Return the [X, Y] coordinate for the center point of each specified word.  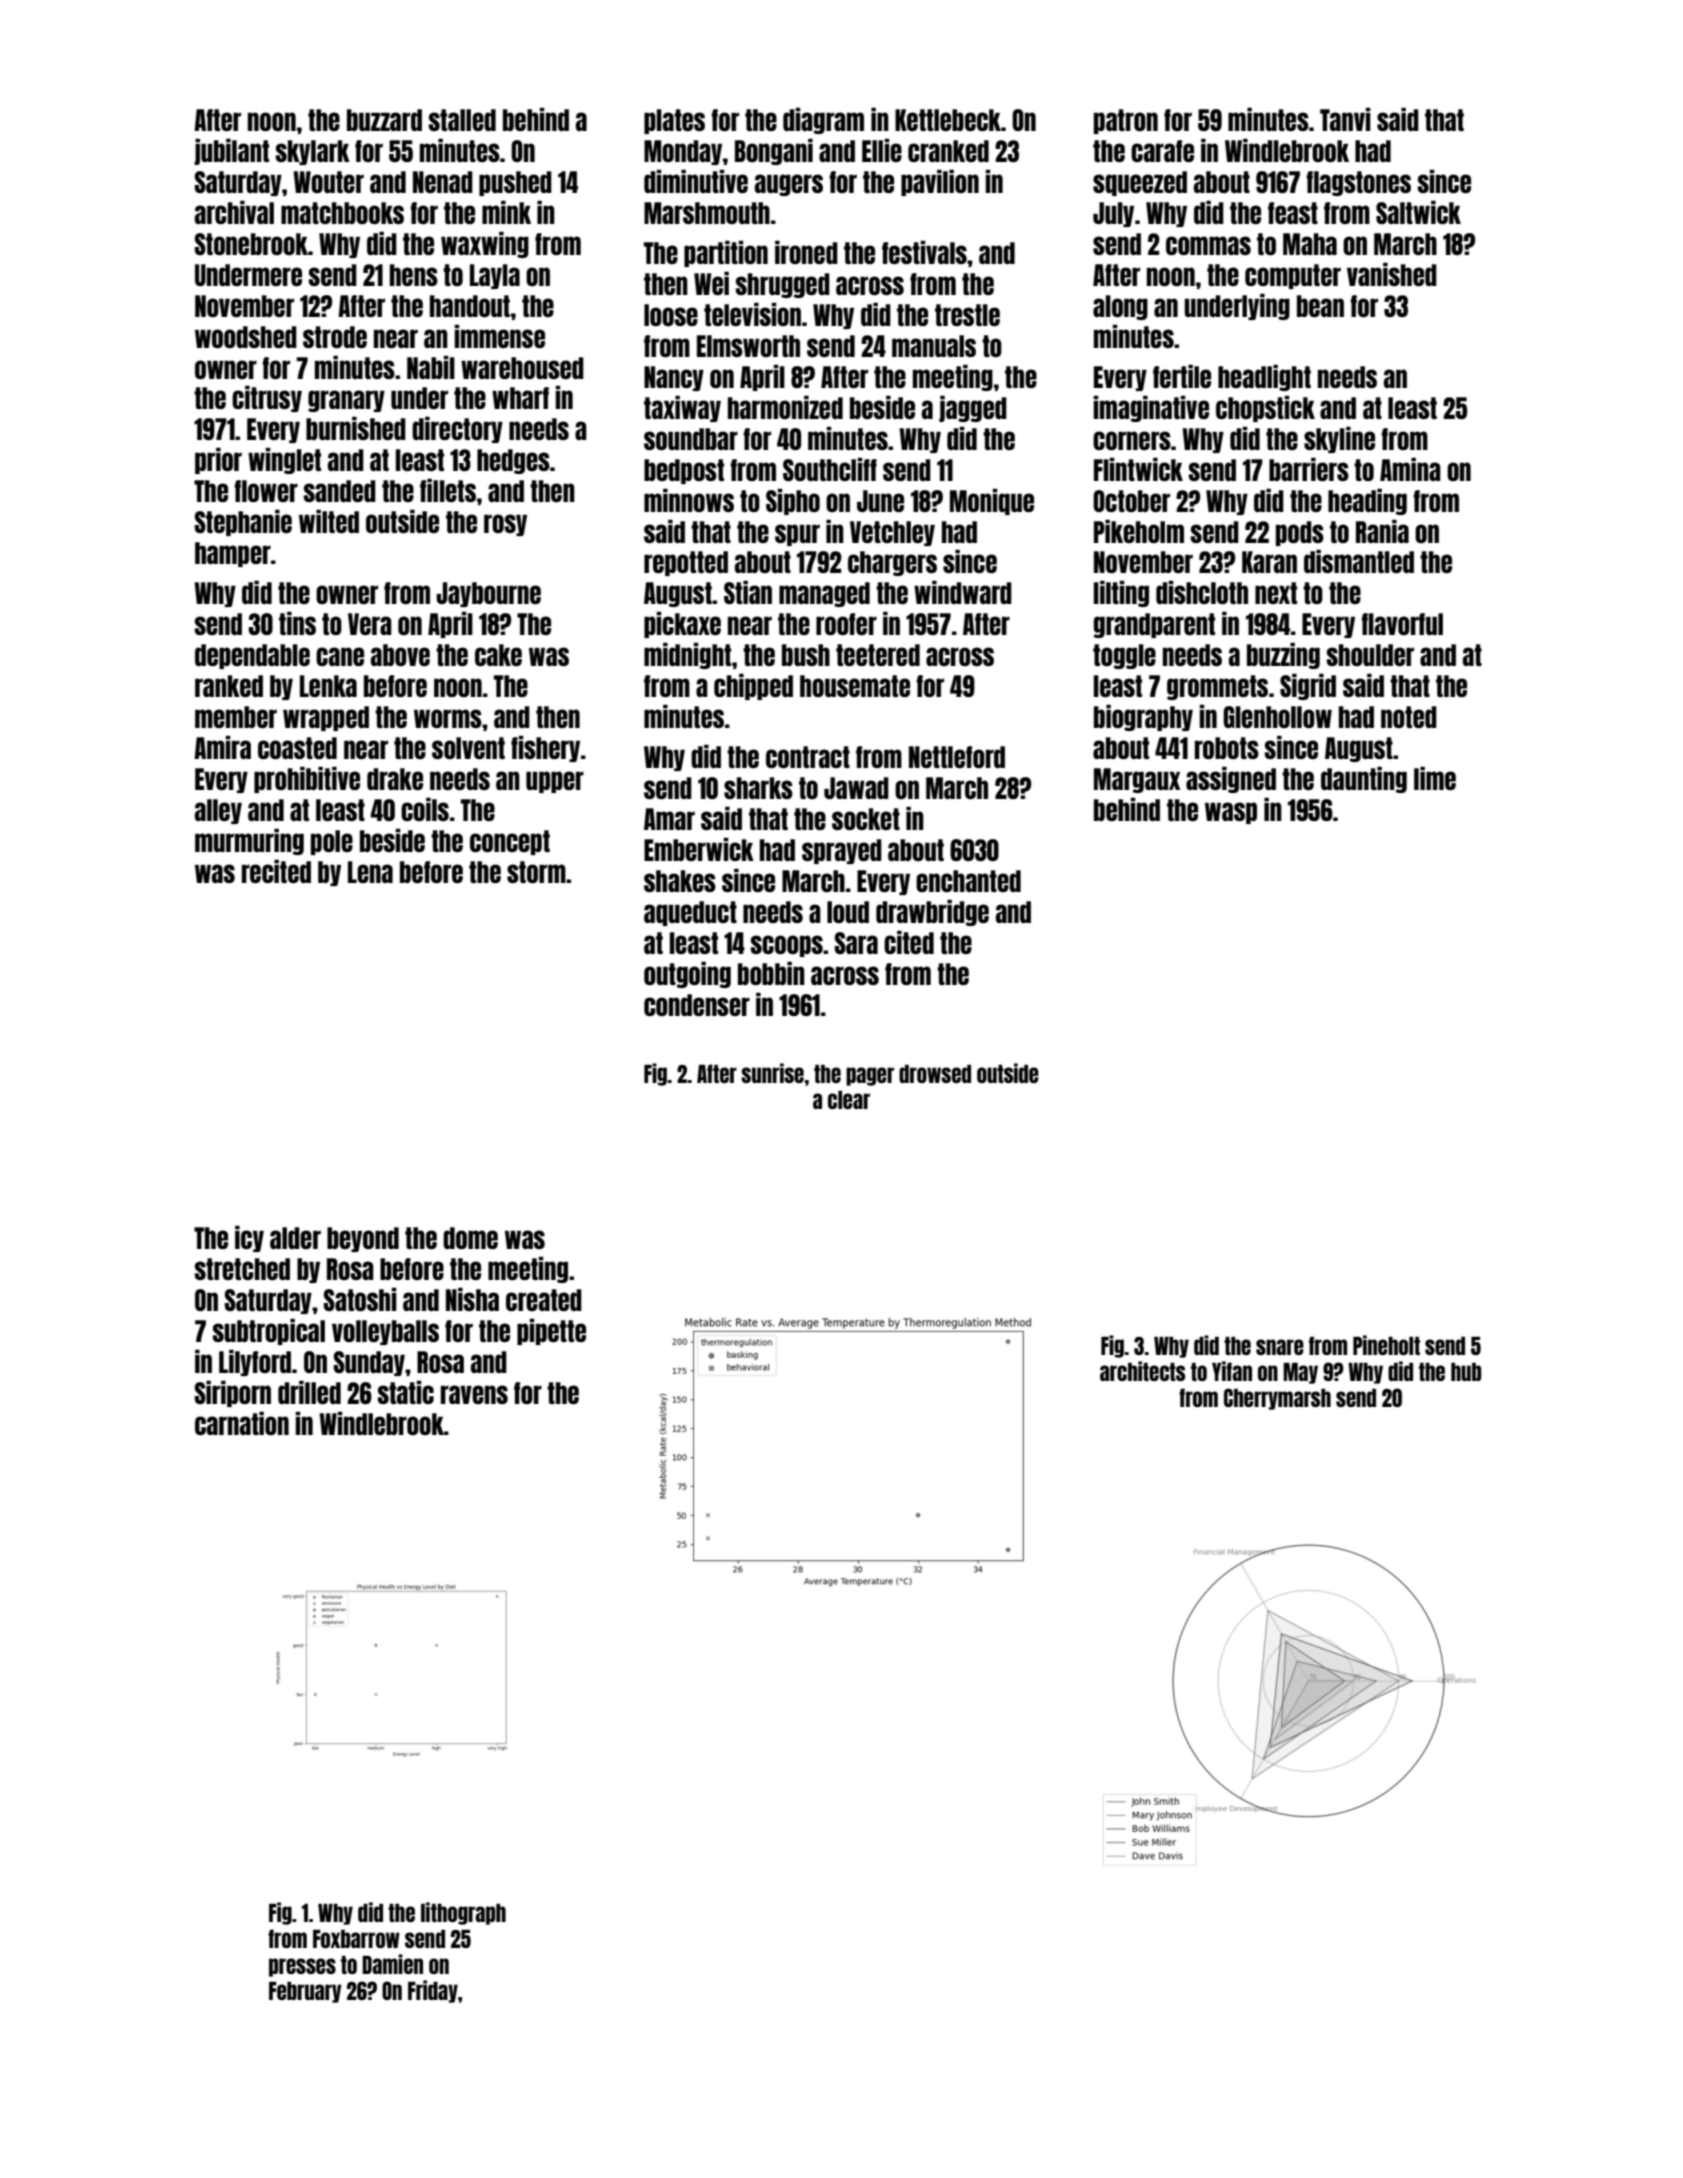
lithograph [463, 1913]
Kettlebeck [948, 120]
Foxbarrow [356, 1939]
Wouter [328, 182]
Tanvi [1345, 119]
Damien [392, 1964]
